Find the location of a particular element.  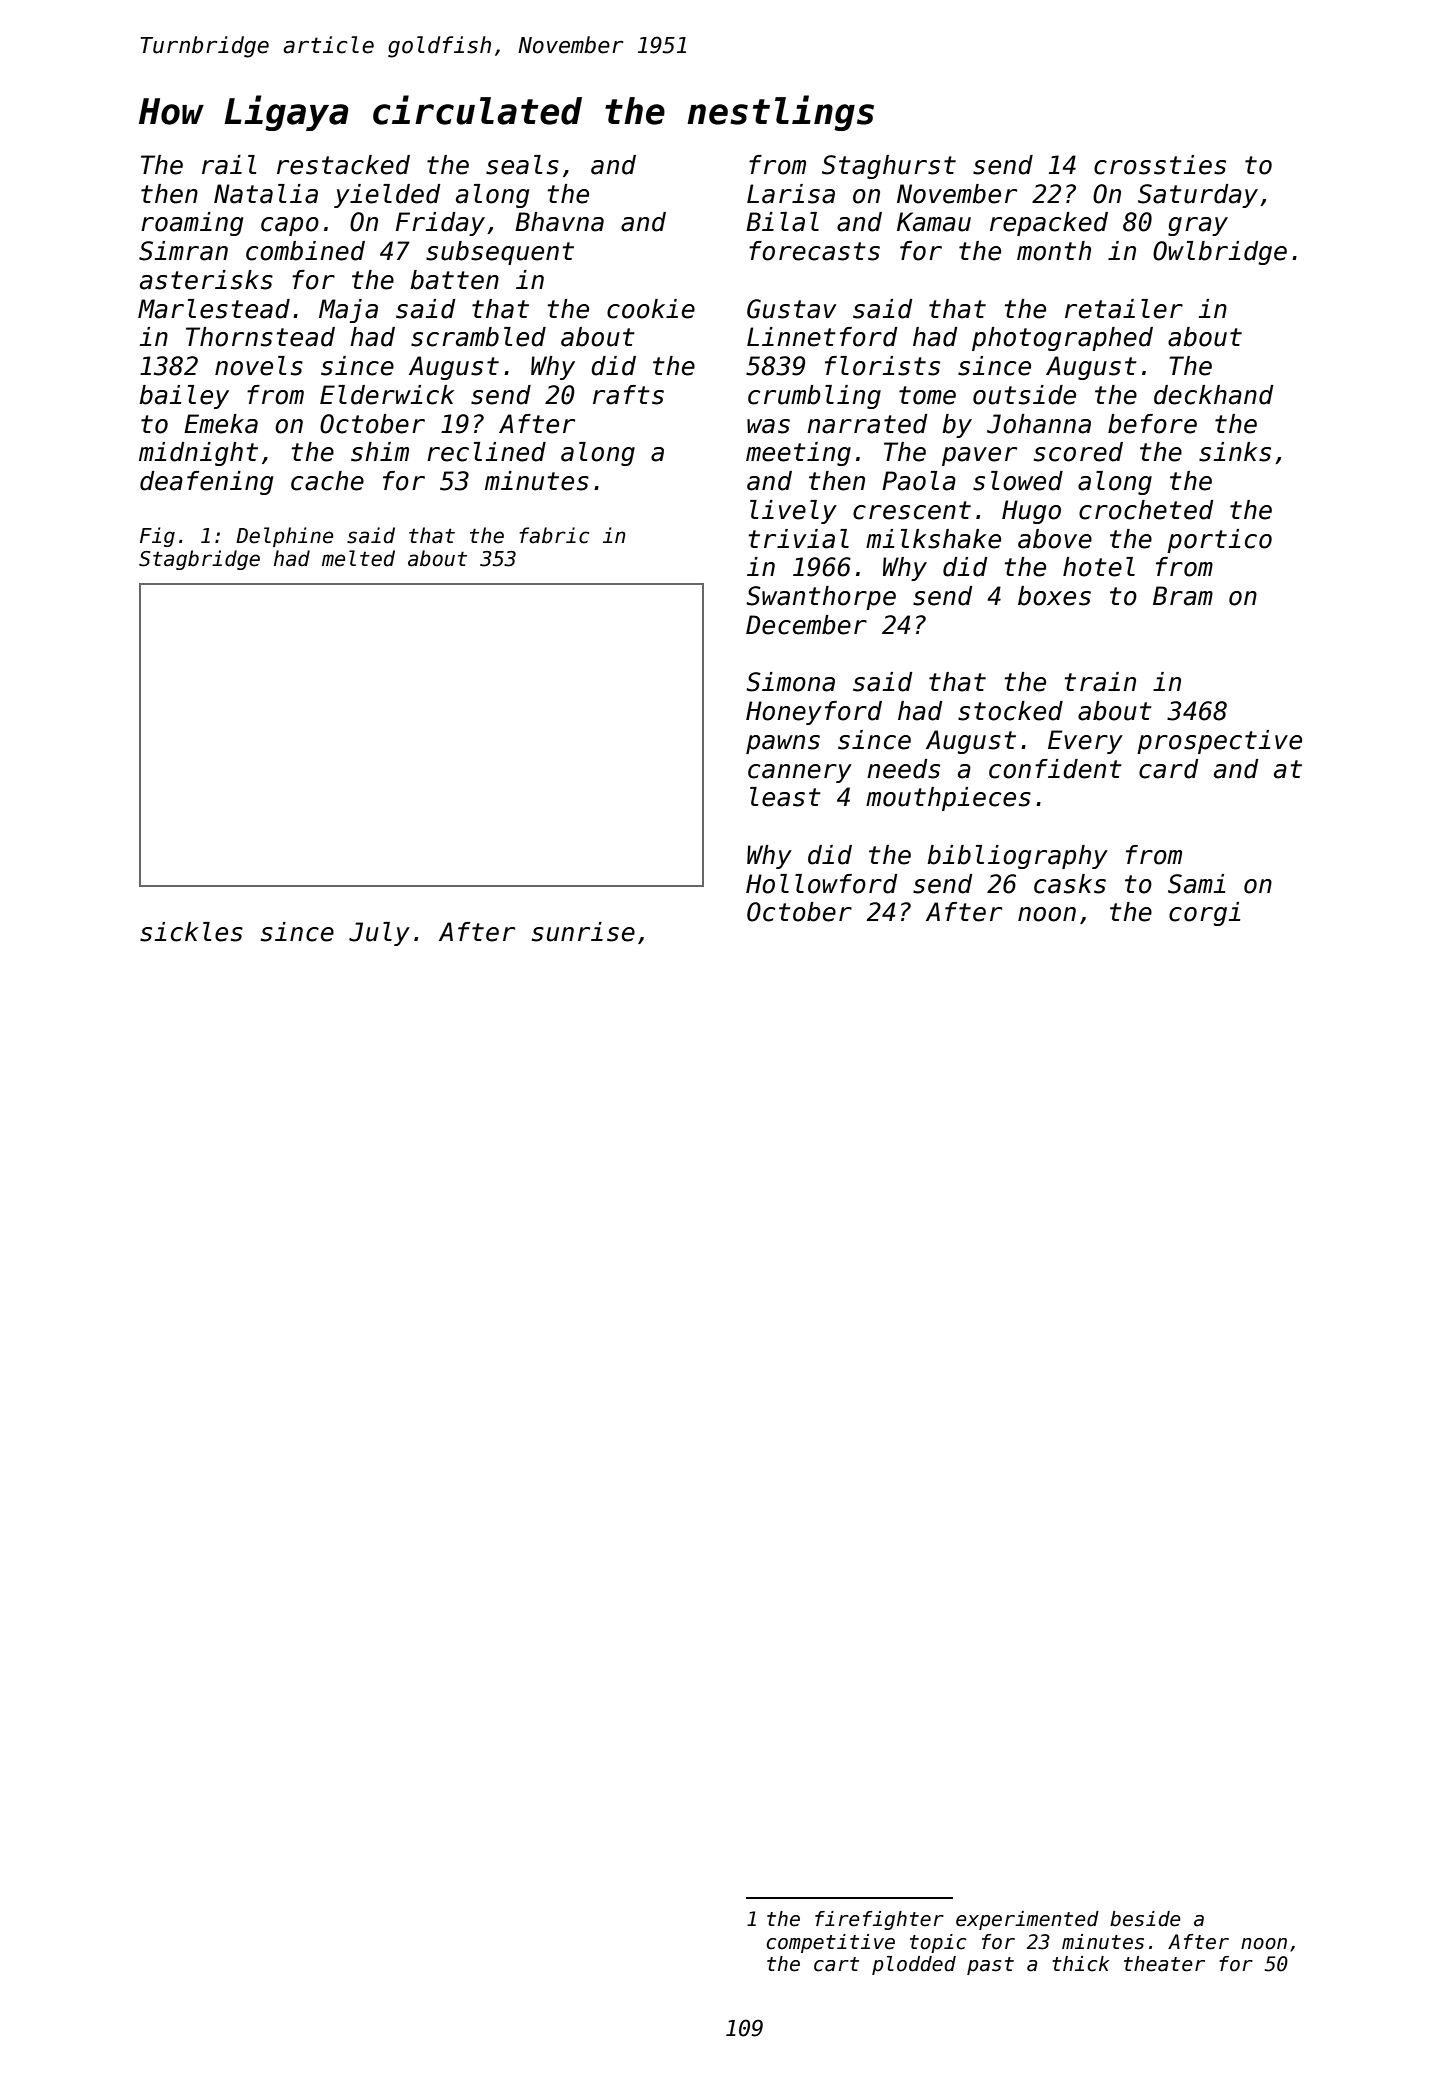

competitive is located at coordinates (831, 1943).
